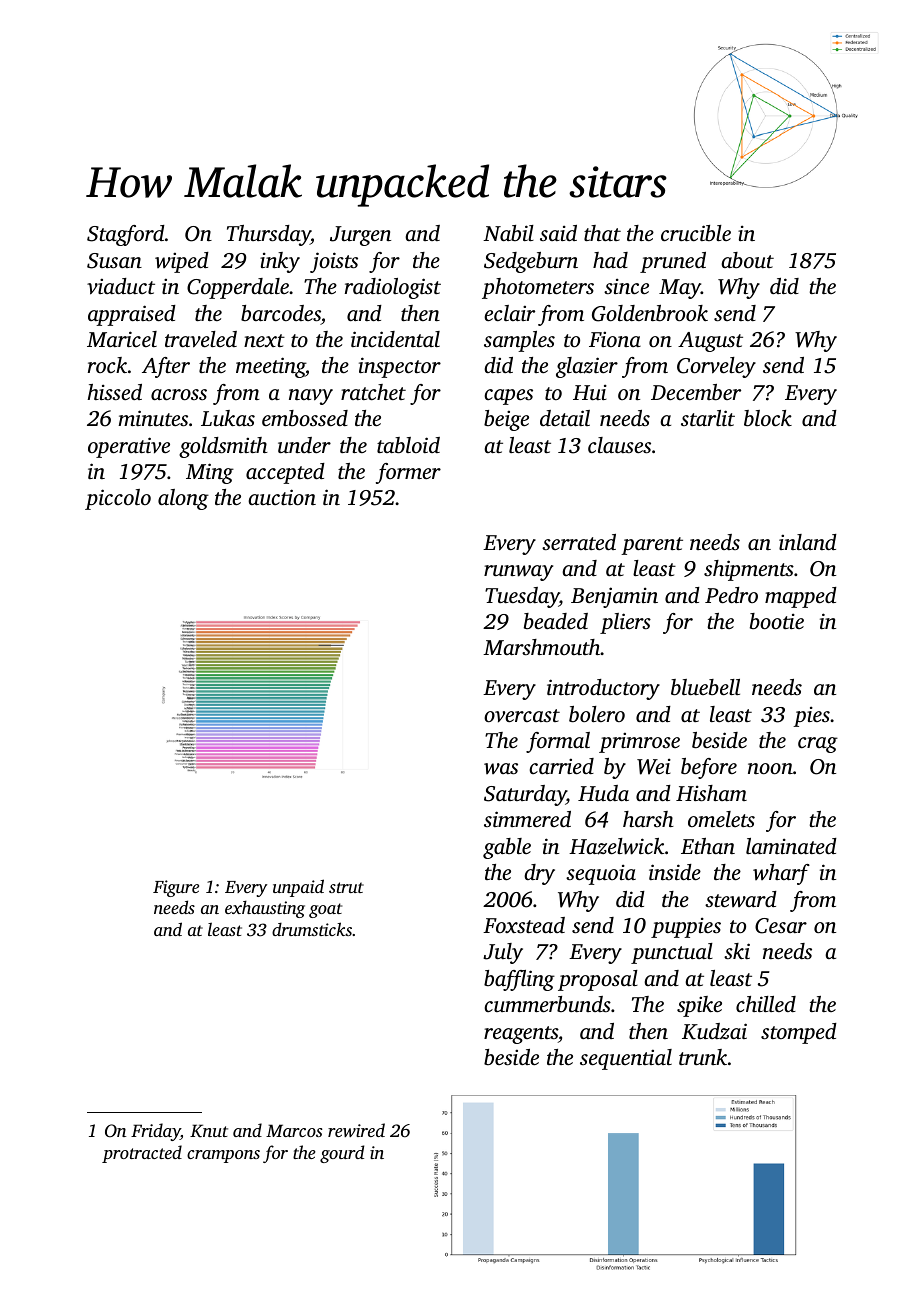 The width and height of the screenshot is (924, 1311). I want to click on strut, so click(346, 887).
